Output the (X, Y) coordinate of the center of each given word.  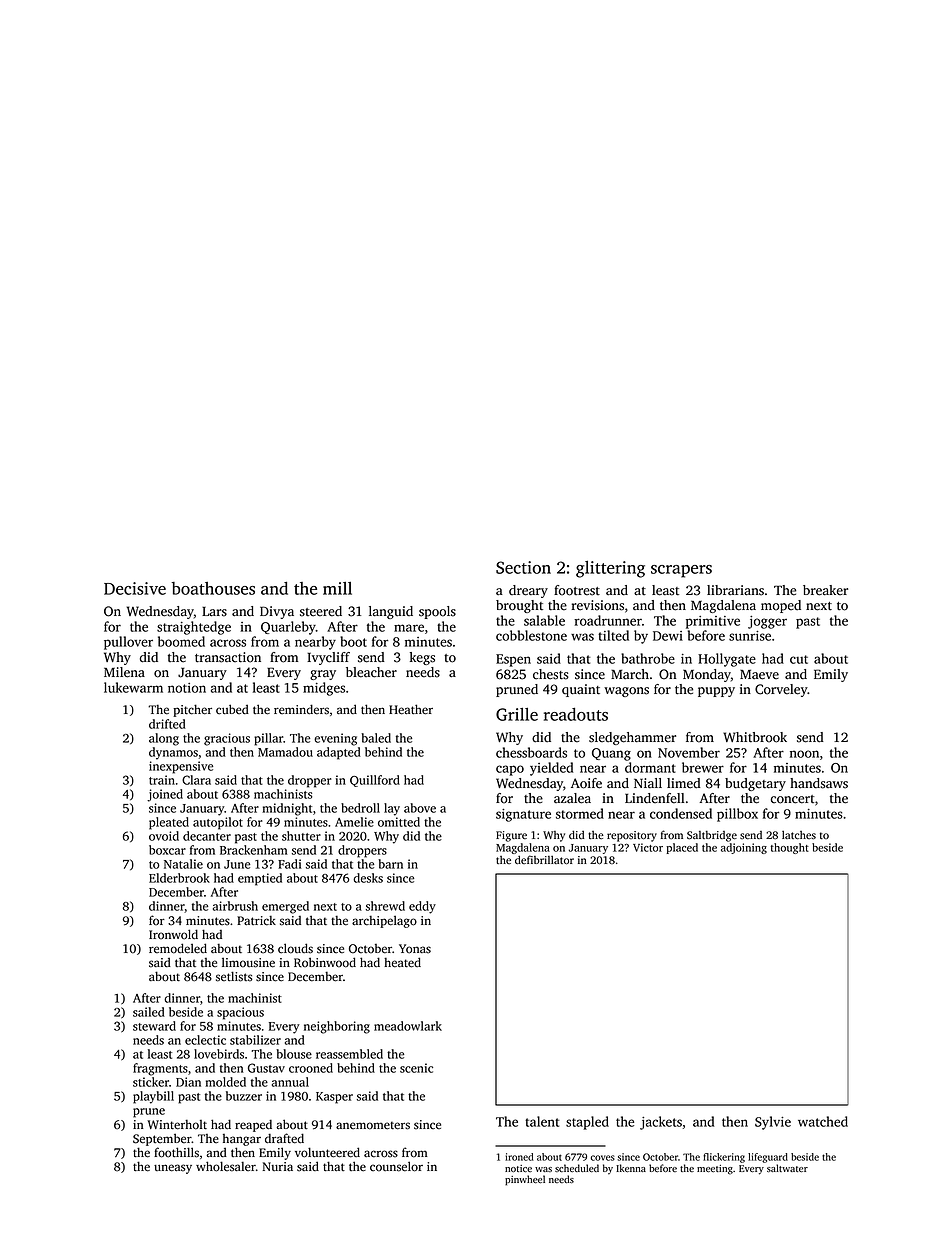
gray (323, 675)
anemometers (373, 1125)
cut (799, 659)
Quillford (375, 781)
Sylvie (773, 1123)
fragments (160, 1069)
